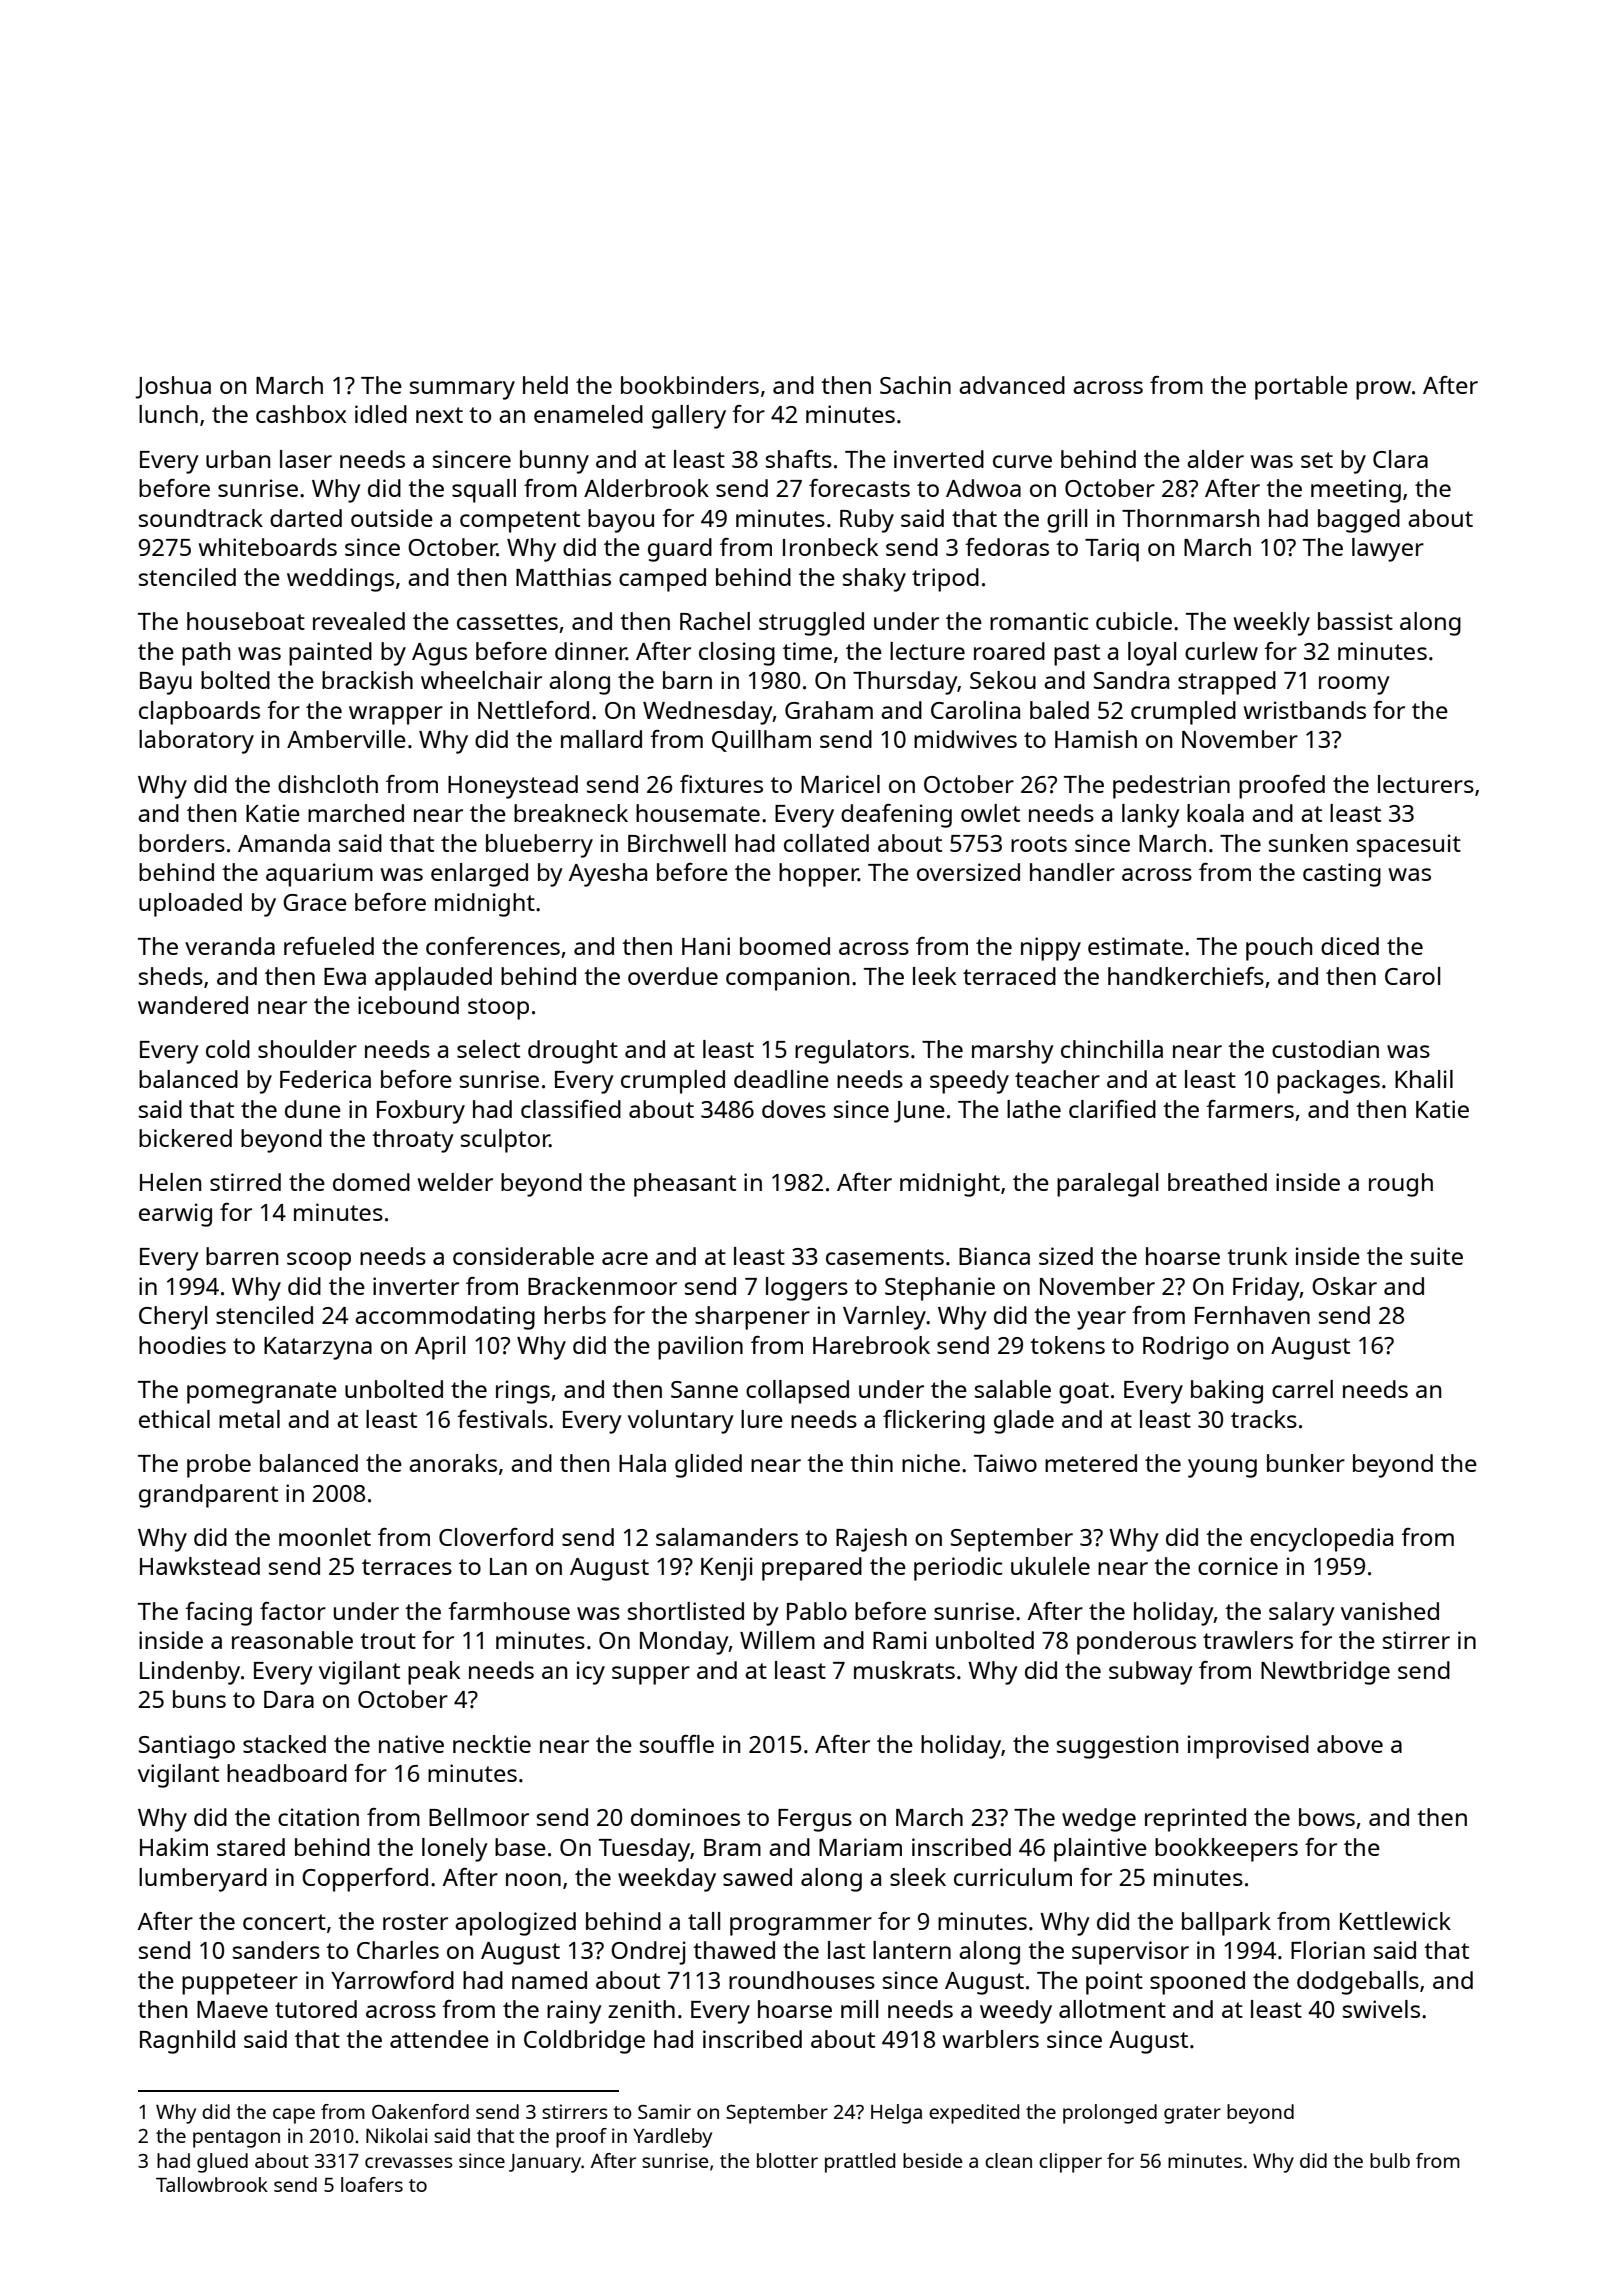 The height and width of the screenshot is (2292, 1620). I want to click on Joshua, so click(173, 387).
